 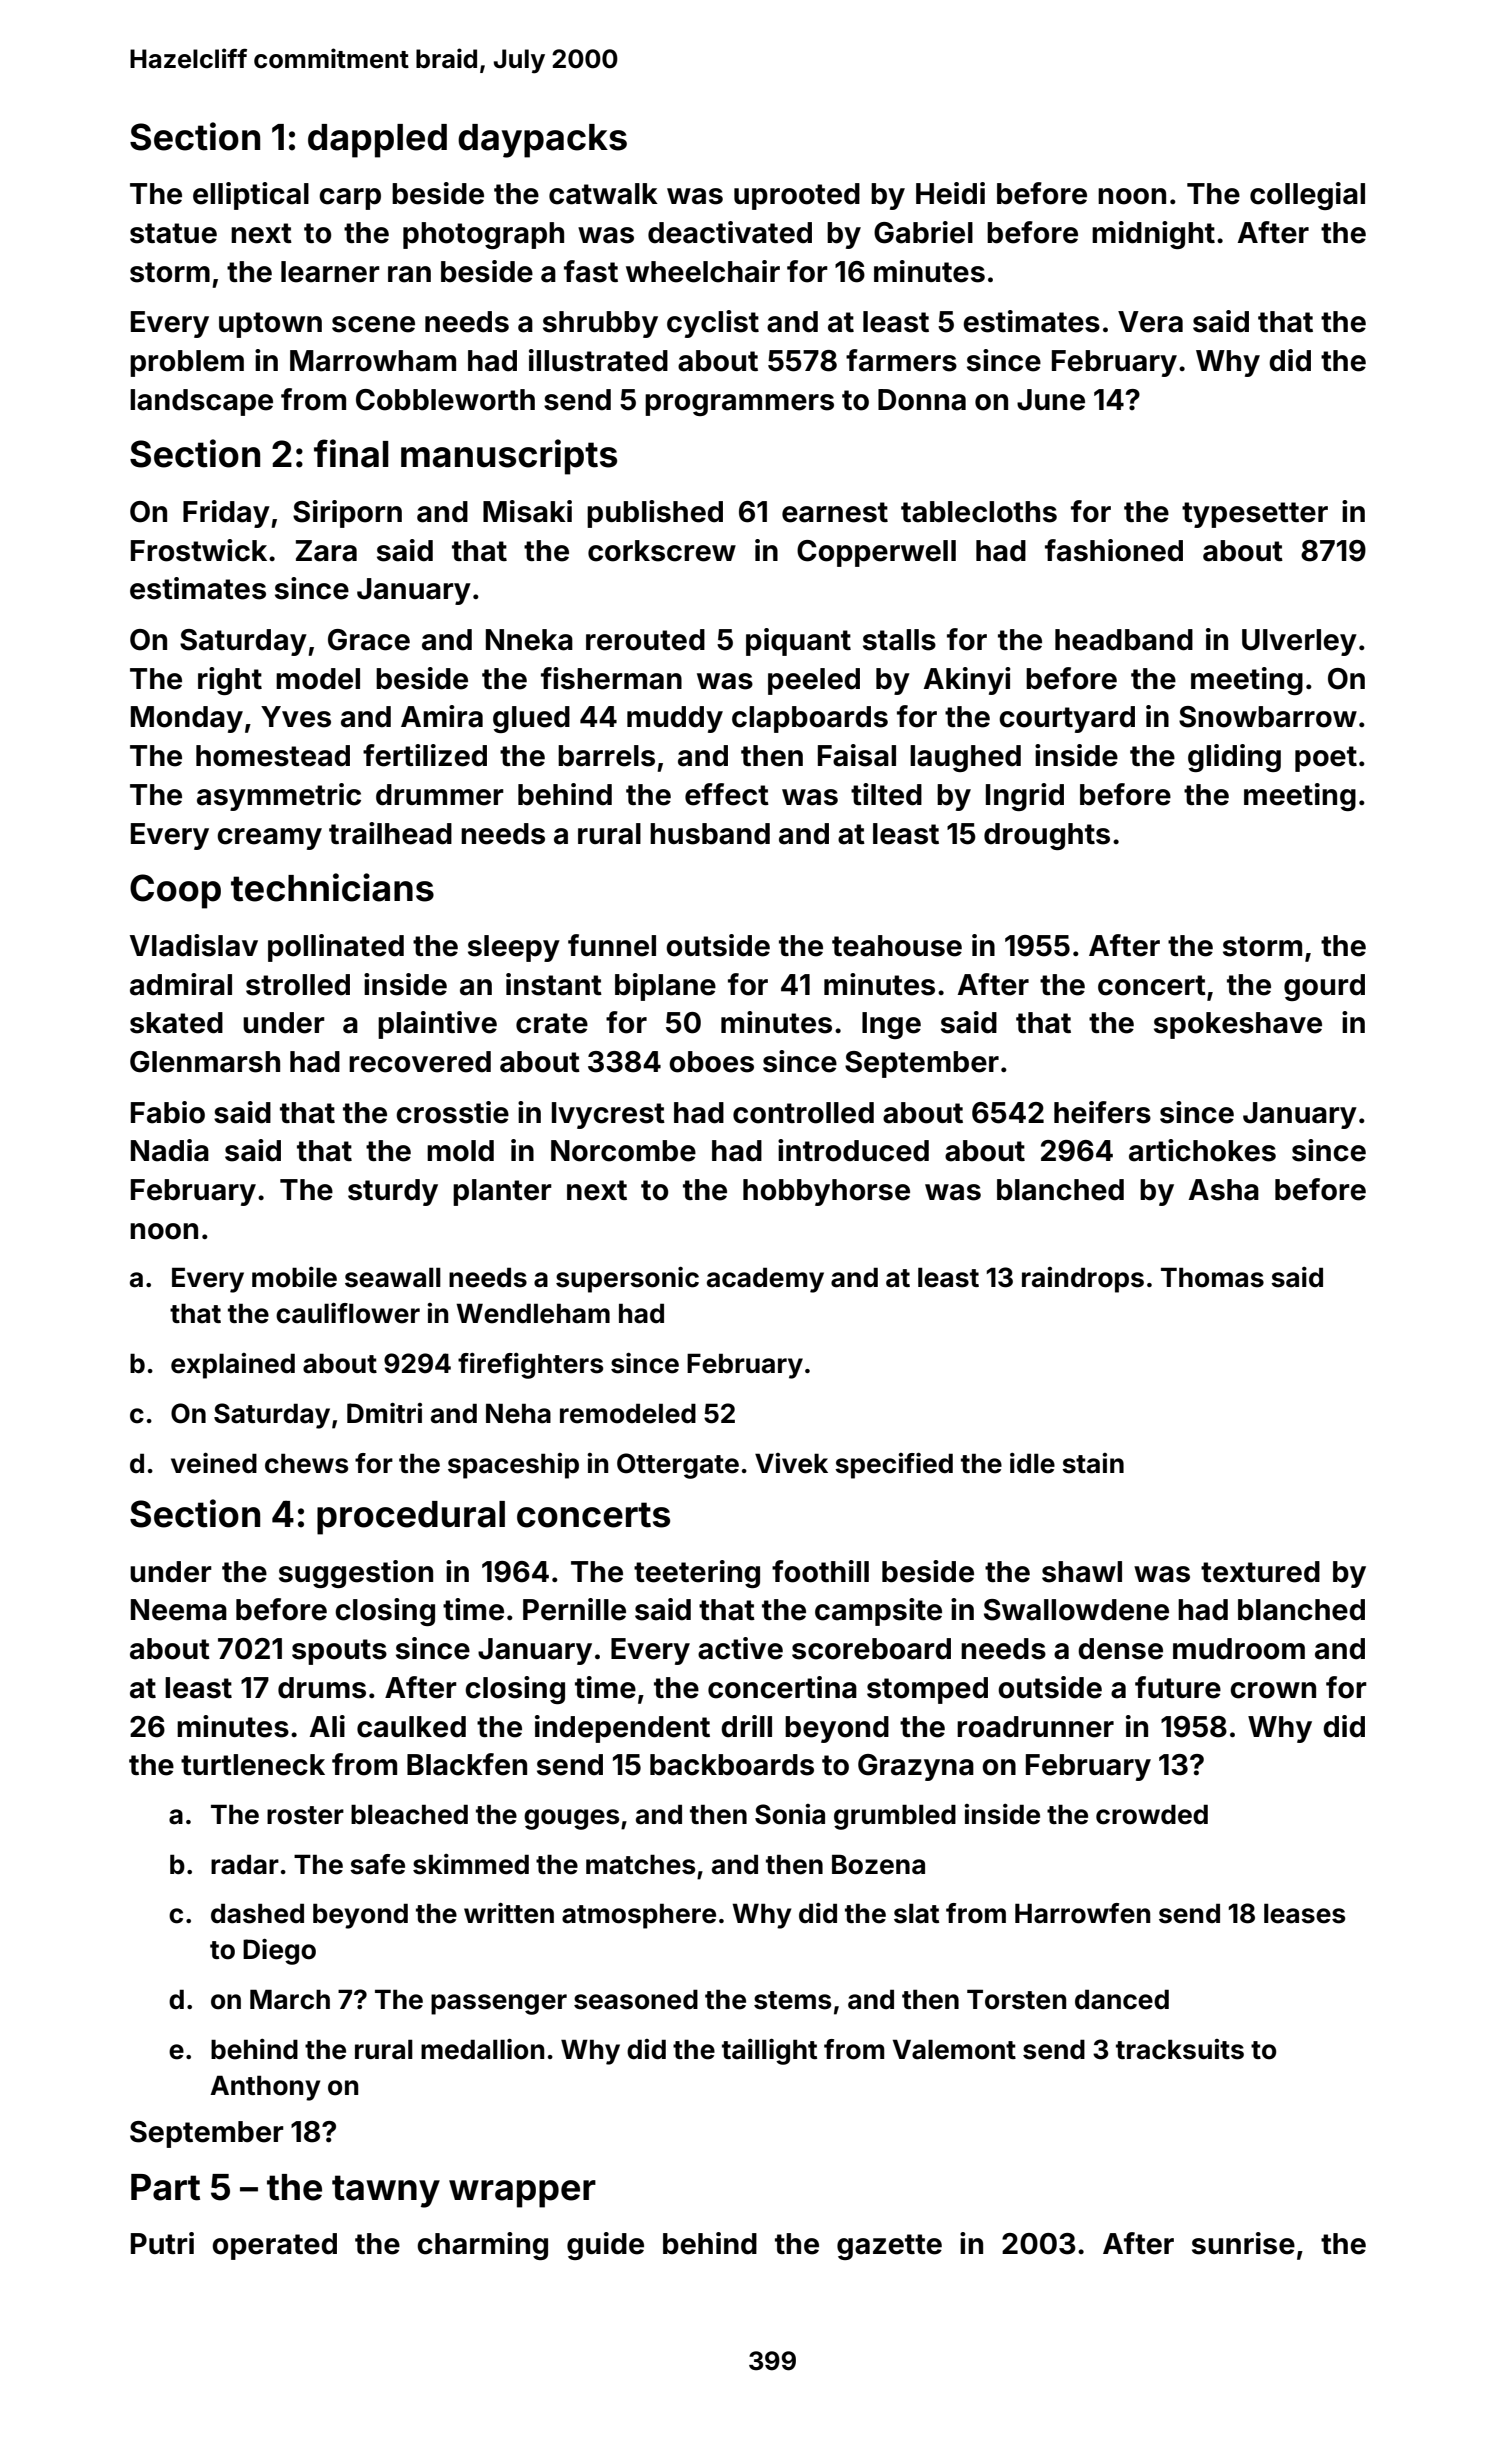 I want to click on Coop, so click(x=175, y=891).
